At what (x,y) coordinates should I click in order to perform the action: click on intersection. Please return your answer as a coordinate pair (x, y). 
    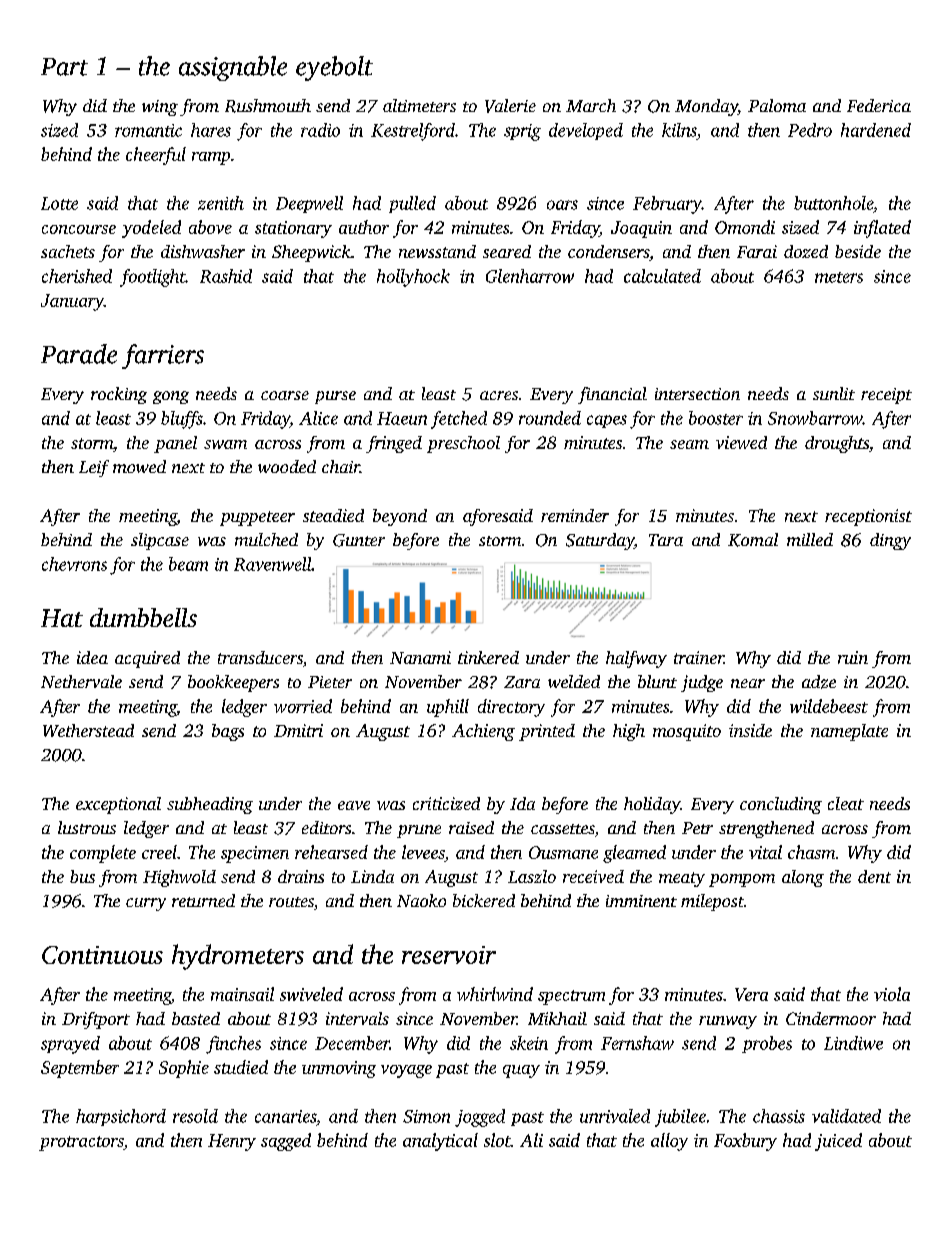
    Looking at the image, I should click on (697, 394).
